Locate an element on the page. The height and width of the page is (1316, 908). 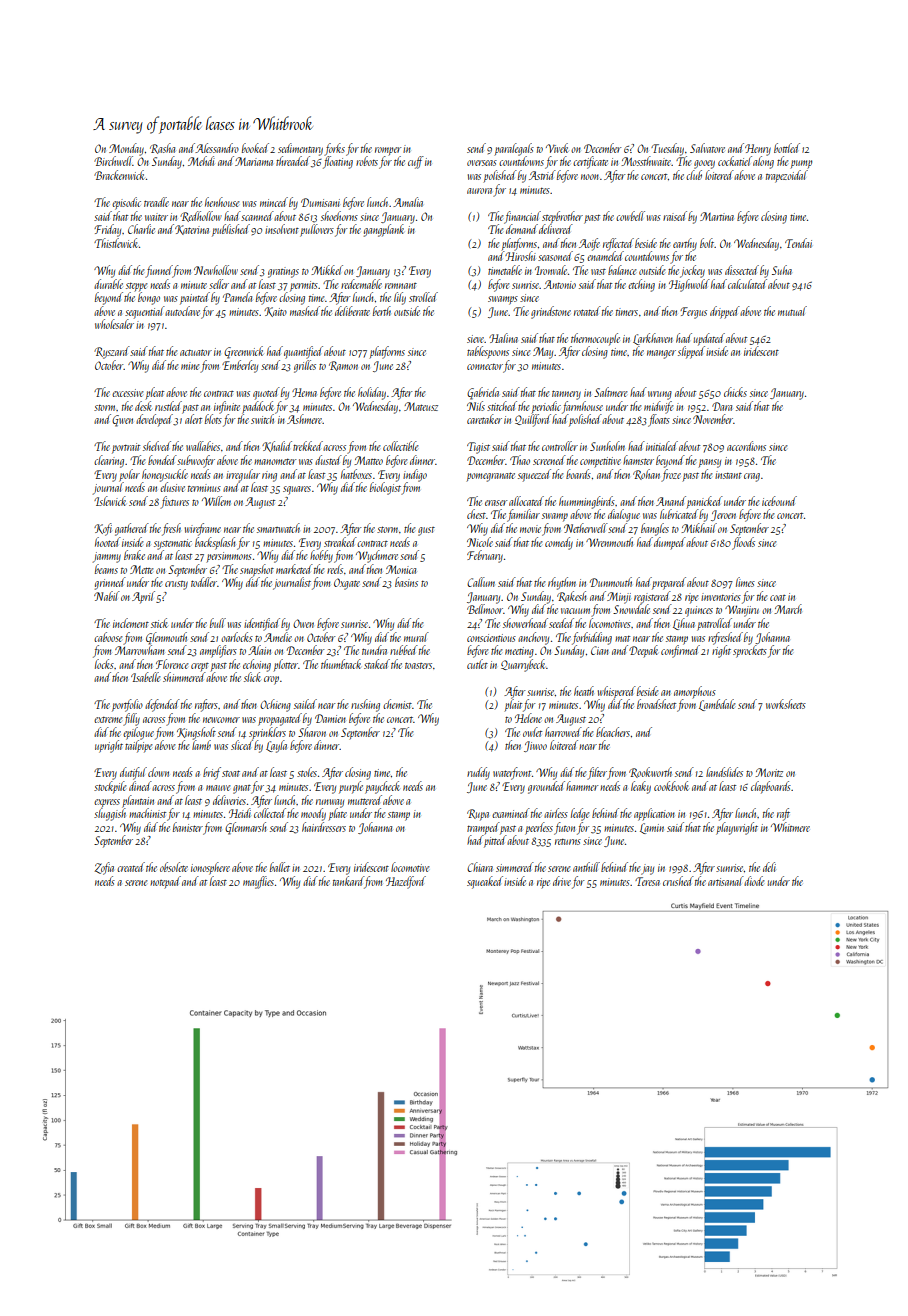
midwife is located at coordinates (659, 407).
